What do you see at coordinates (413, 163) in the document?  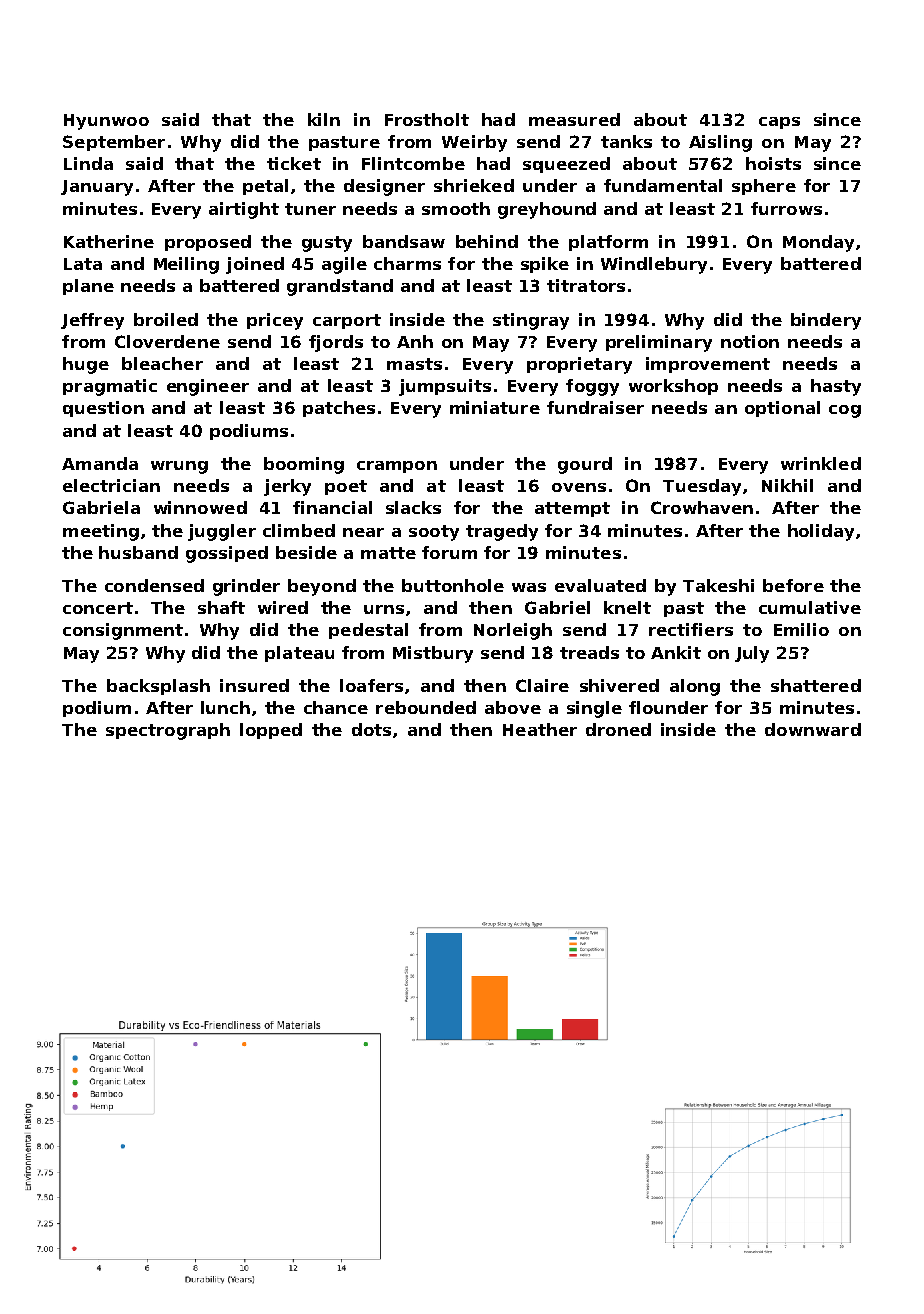 I see `Flintcombe` at bounding box center [413, 163].
